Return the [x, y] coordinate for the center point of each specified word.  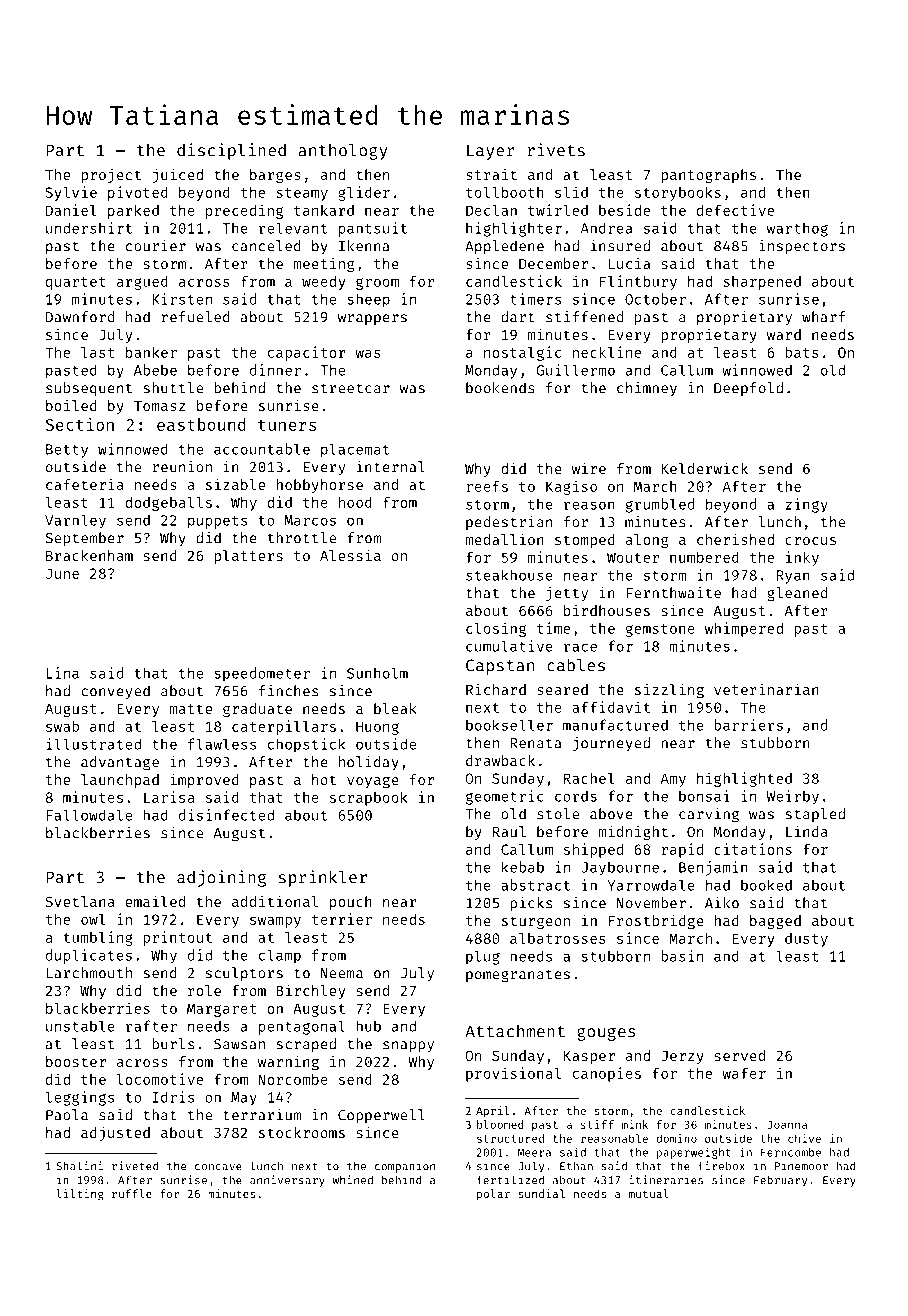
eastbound [201, 424]
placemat [355, 450]
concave [218, 1167]
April [492, 1112]
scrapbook [369, 799]
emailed [155, 901]
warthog [797, 229]
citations [753, 849]
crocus [810, 541]
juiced [178, 175]
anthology [343, 151]
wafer [744, 1073]
